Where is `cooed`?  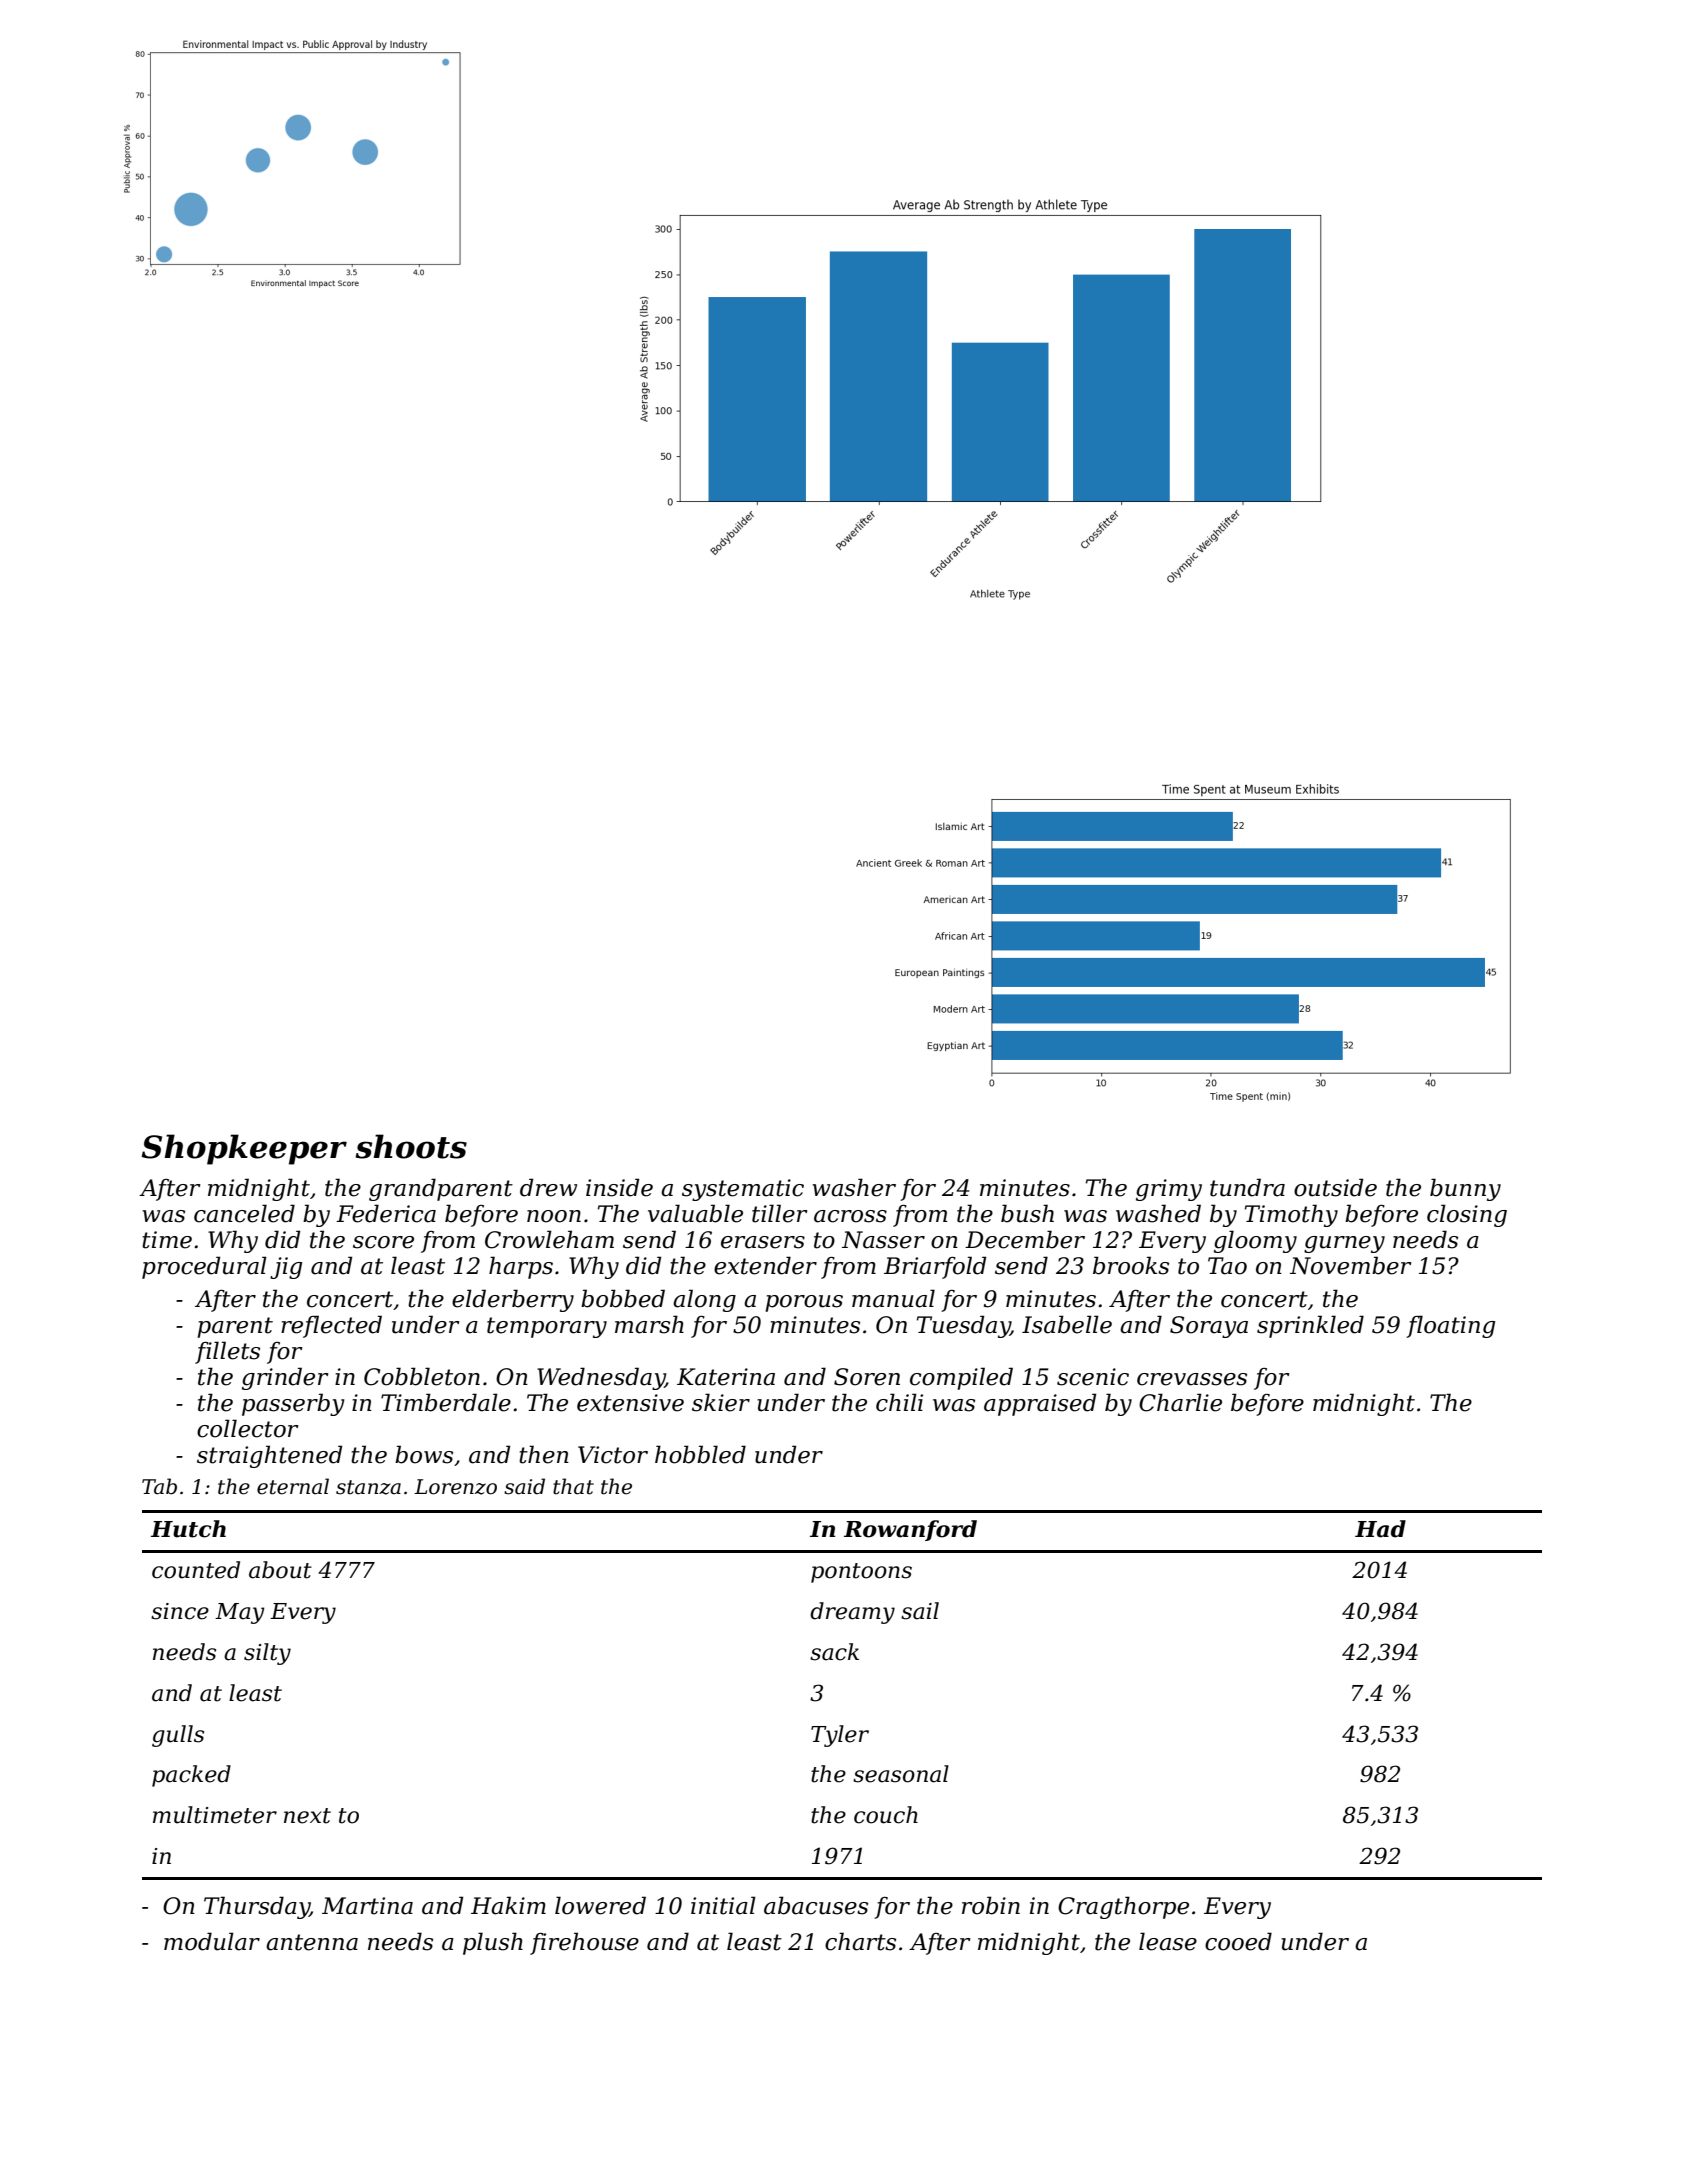 cooed is located at coordinates (1238, 1941).
